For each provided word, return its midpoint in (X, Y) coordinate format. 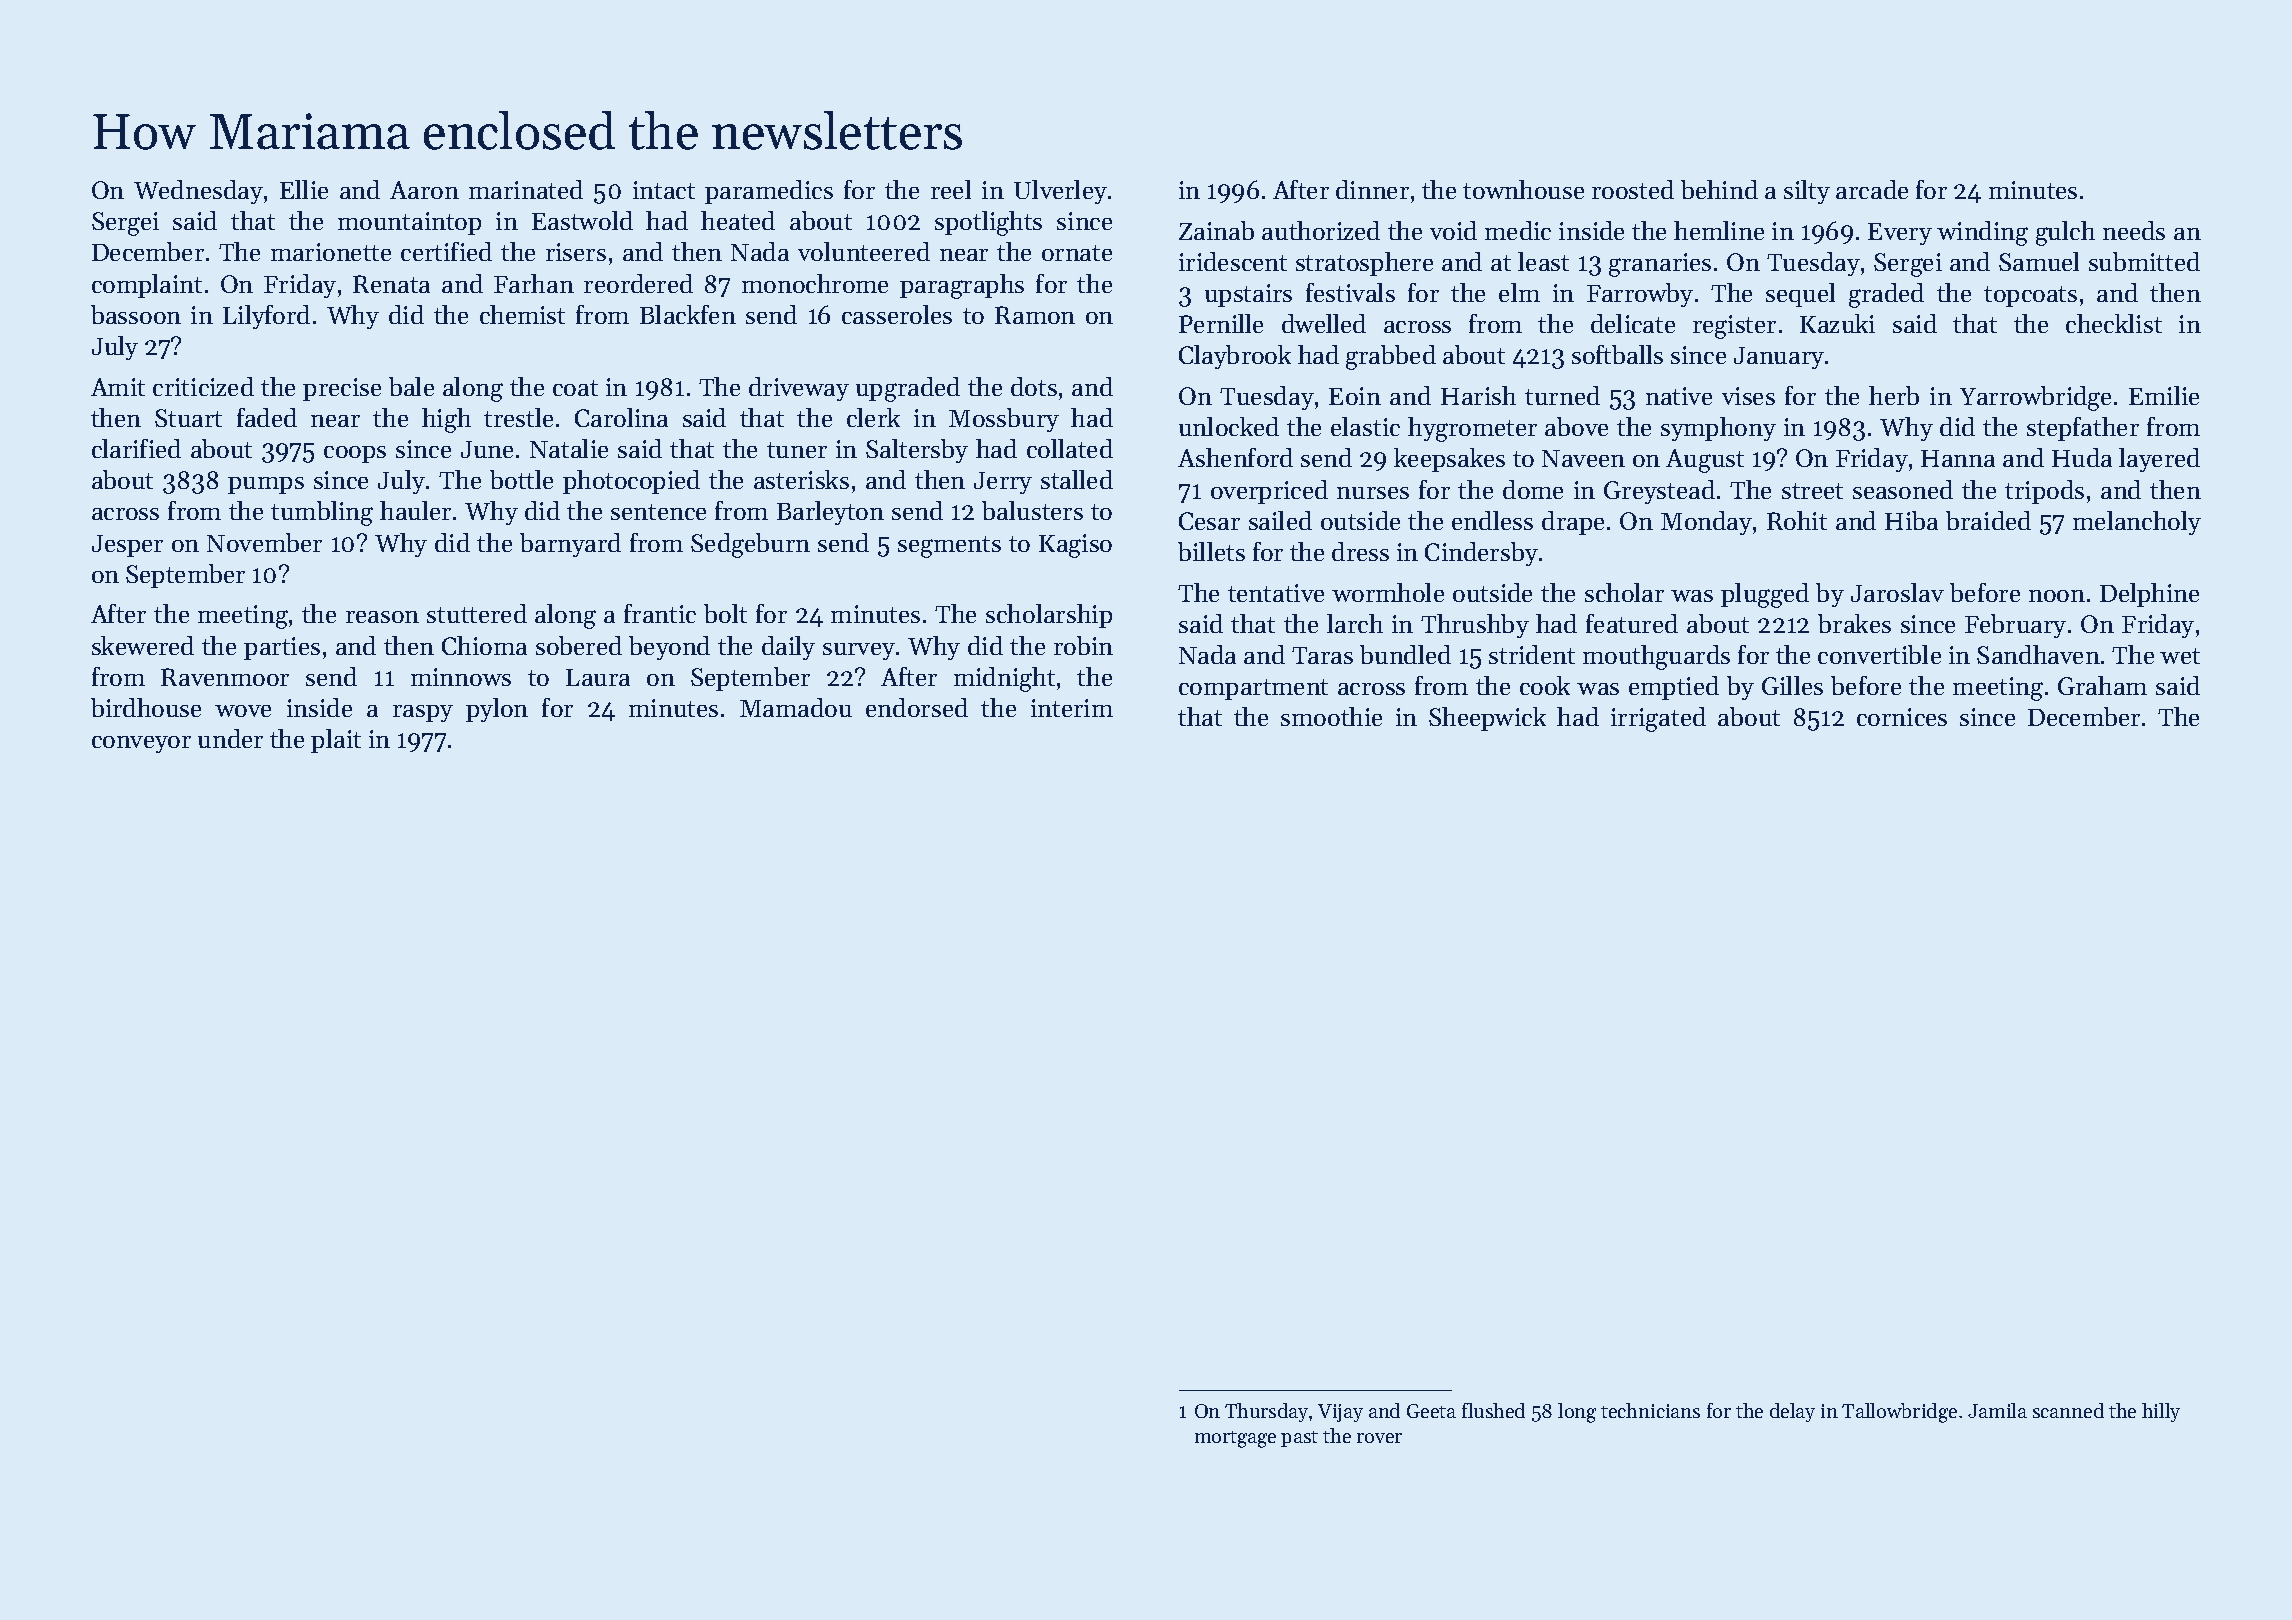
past (1299, 1439)
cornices (1902, 717)
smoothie (1331, 716)
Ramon (1035, 315)
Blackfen (688, 314)
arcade (1872, 189)
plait (336, 741)
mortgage (1235, 1439)
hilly (2161, 1412)
